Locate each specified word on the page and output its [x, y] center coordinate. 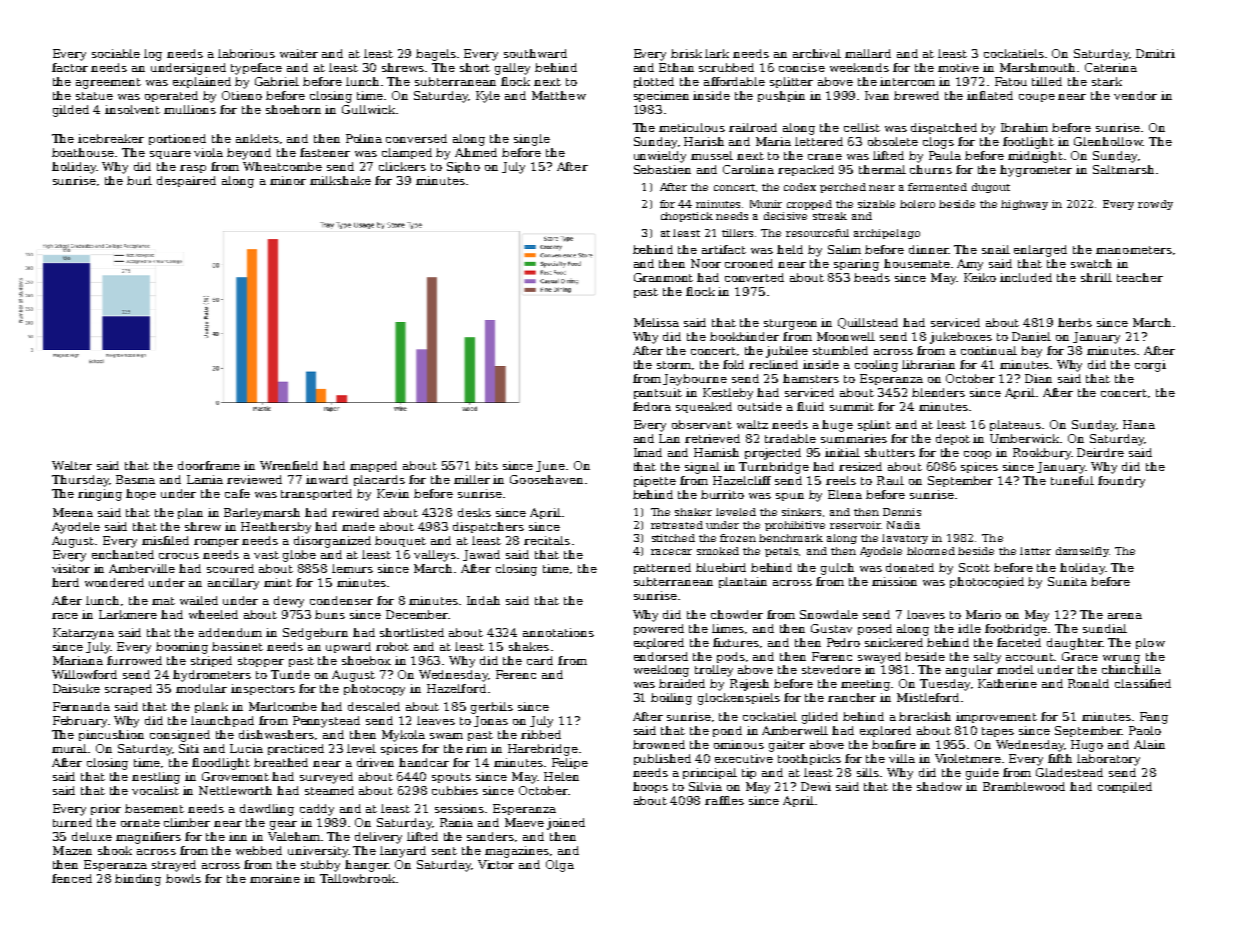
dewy [289, 602]
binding [138, 880]
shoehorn [293, 109]
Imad [648, 452]
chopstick [687, 217]
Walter [72, 465]
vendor [1135, 95]
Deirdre [1100, 452]
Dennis [902, 512]
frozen [738, 538]
